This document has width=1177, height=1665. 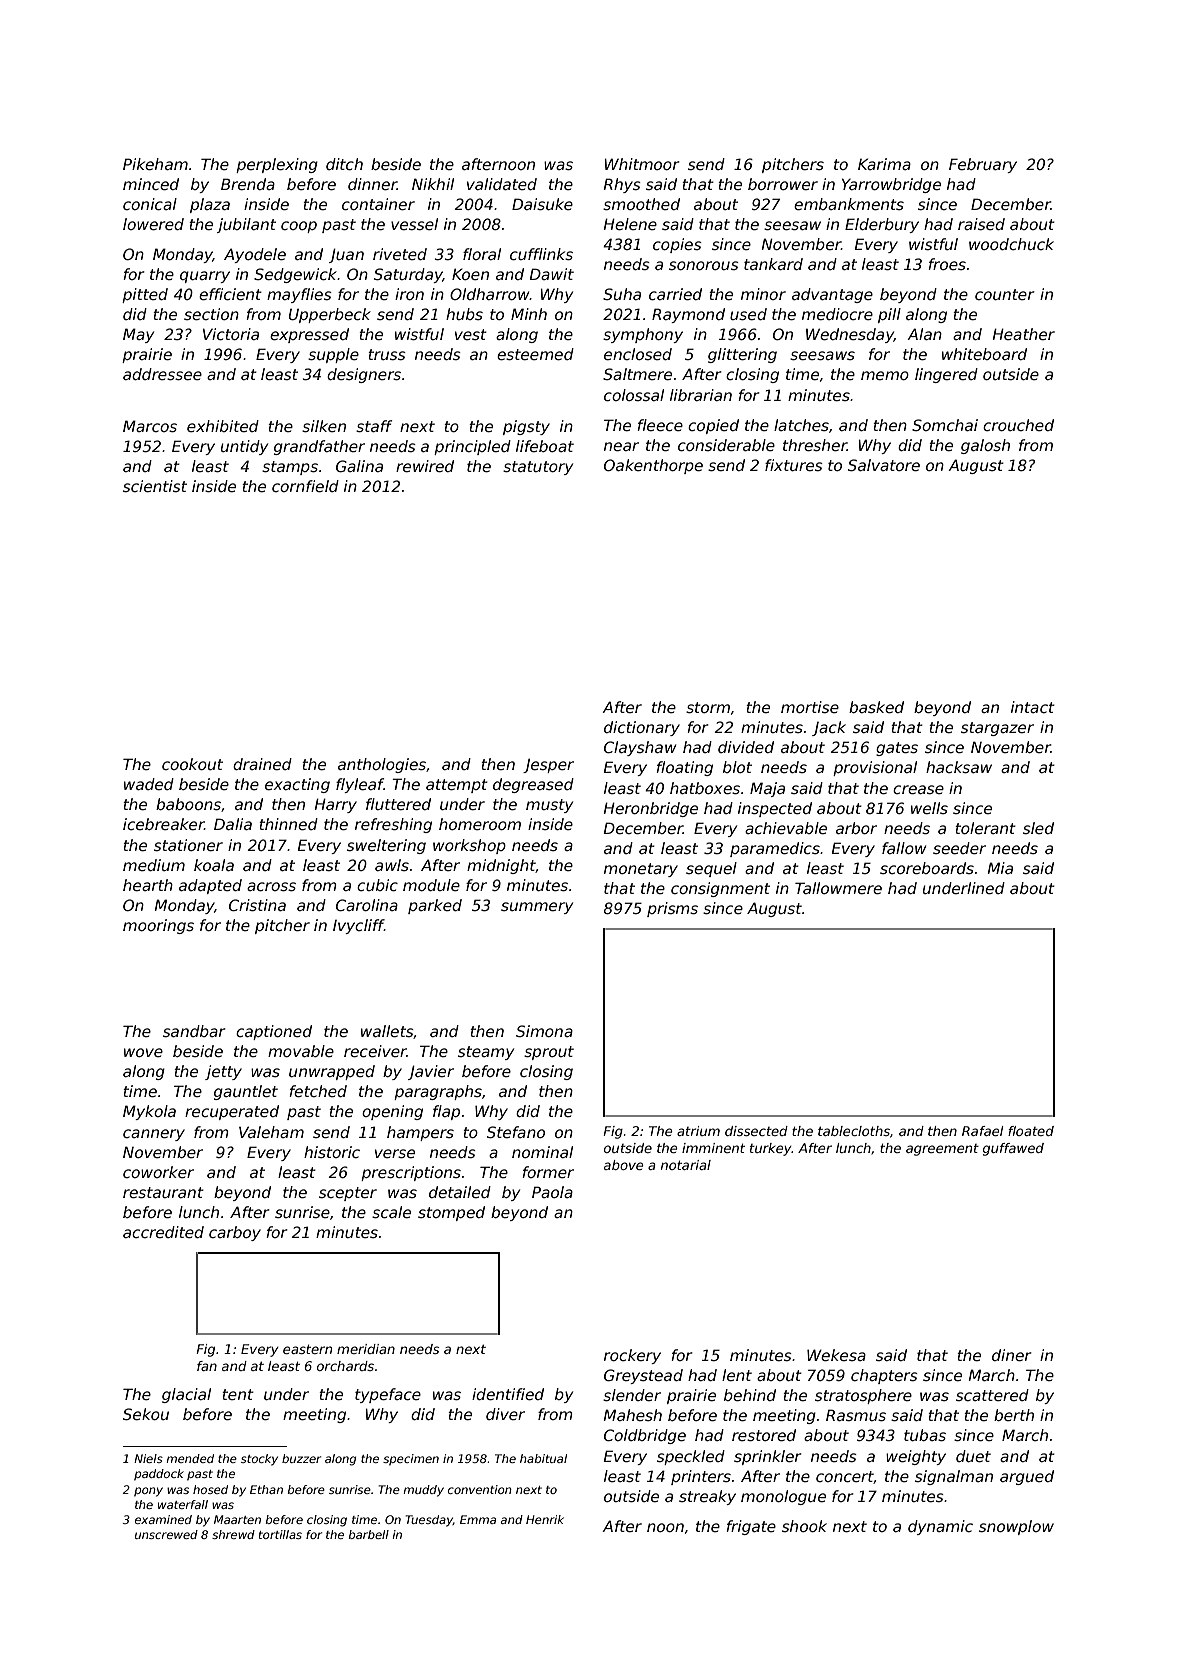 I want to click on perplexing, so click(x=277, y=165).
